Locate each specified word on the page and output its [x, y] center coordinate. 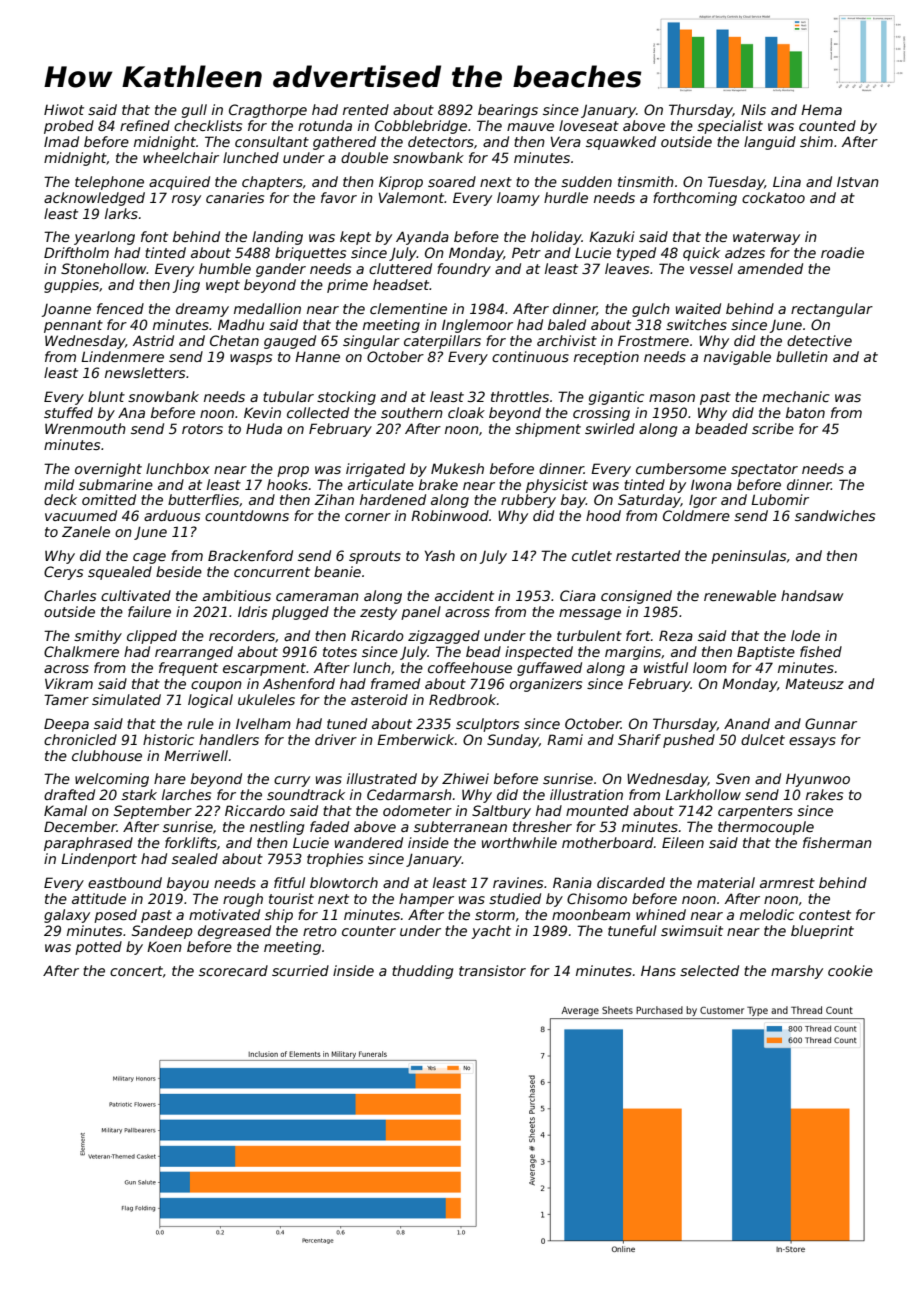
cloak [466, 412]
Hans [658, 970]
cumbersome [681, 468]
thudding [422, 972]
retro [320, 931]
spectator [764, 470]
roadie [842, 252]
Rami [565, 739]
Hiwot [64, 109]
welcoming [112, 780]
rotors [202, 429]
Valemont [412, 197]
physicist [557, 486]
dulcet [763, 739]
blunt [106, 396]
